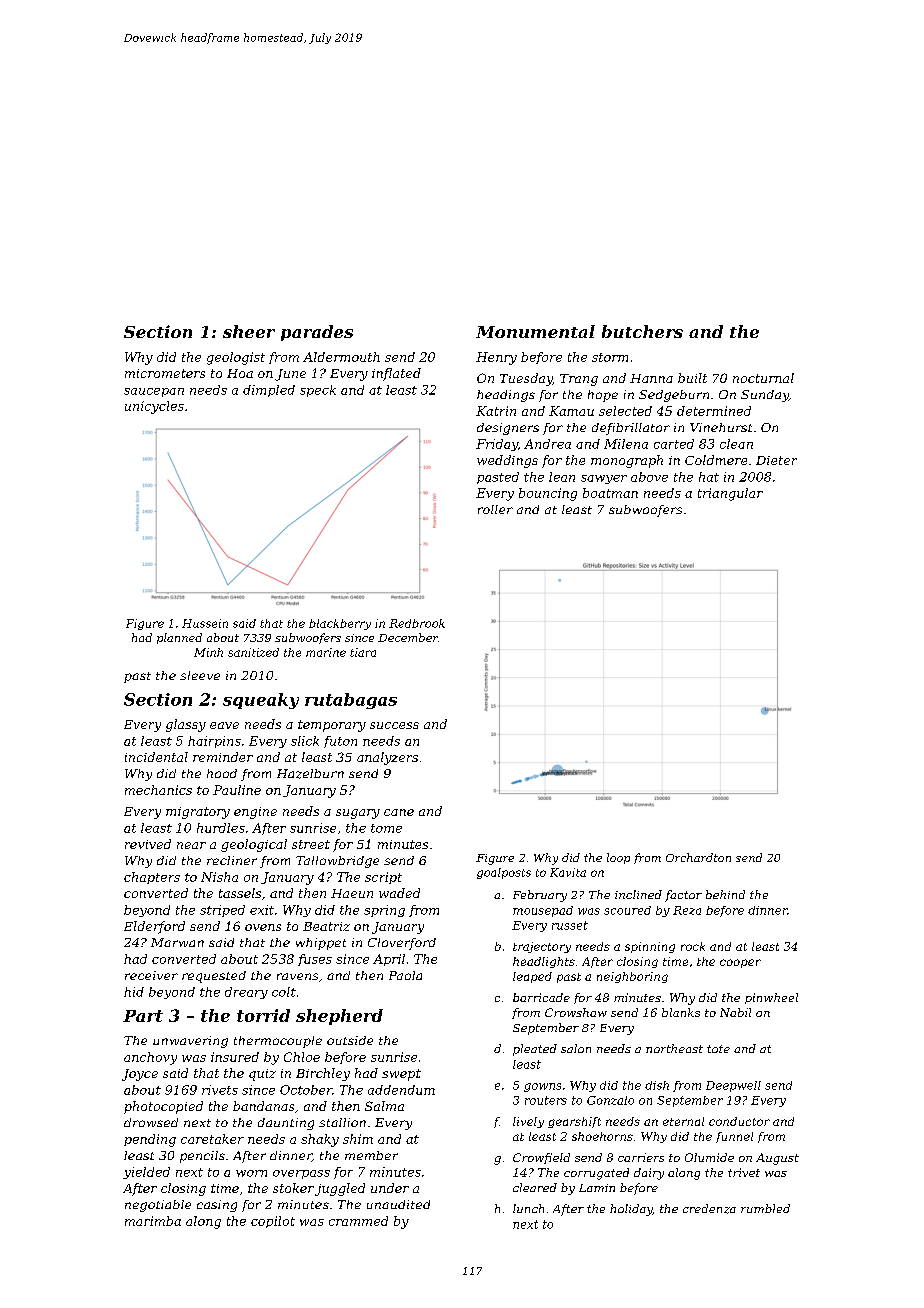 Image resolution: width=924 pixels, height=1308 pixels. I want to click on goalposts, so click(504, 873).
